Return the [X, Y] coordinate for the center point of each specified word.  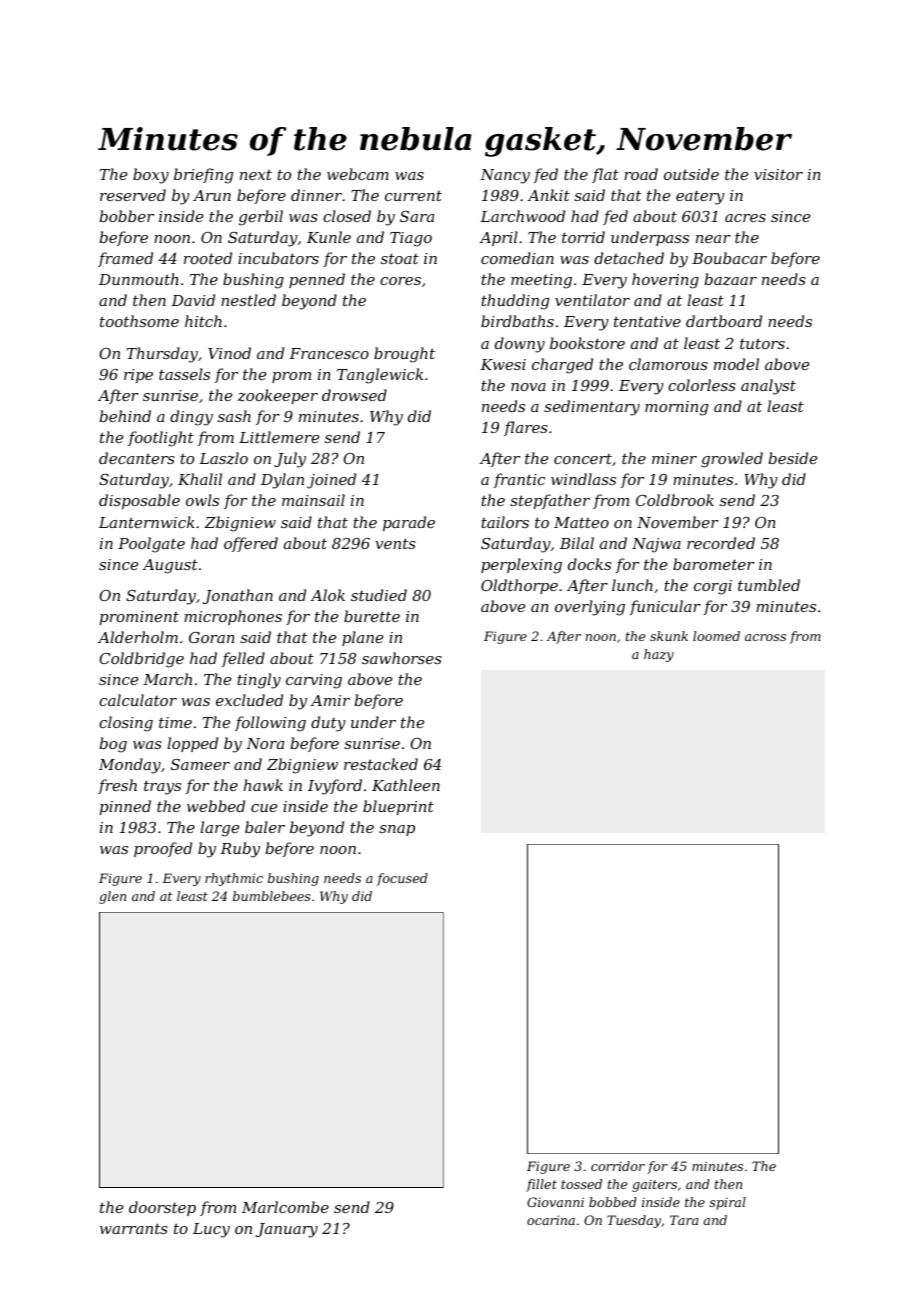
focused [402, 879]
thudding [515, 302]
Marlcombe [285, 1207]
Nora [265, 743]
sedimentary [592, 408]
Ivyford [335, 787]
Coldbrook [675, 500]
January [287, 1230]
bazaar [730, 279]
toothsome [139, 321]
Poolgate [151, 545]
